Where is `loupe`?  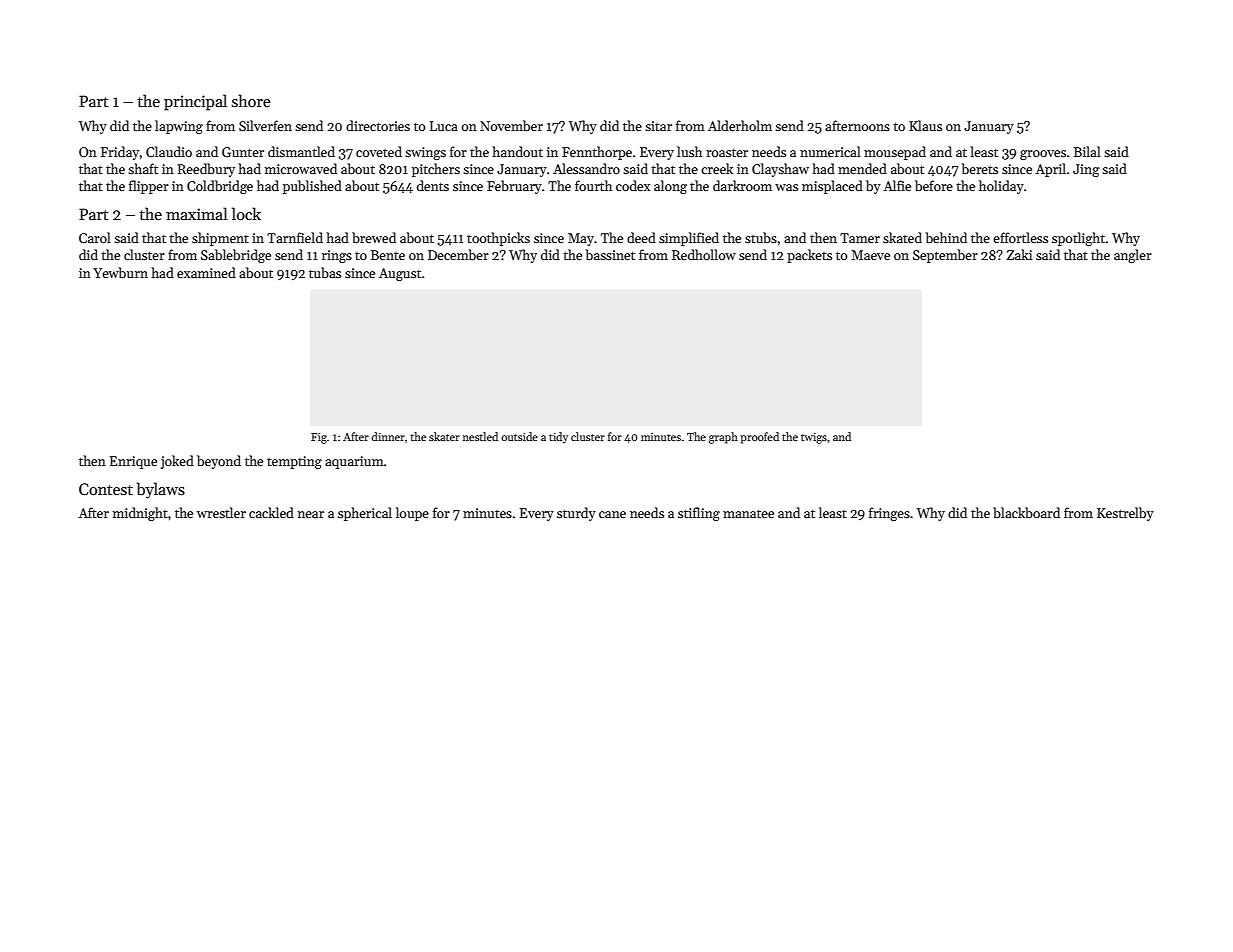 loupe is located at coordinates (412, 514).
